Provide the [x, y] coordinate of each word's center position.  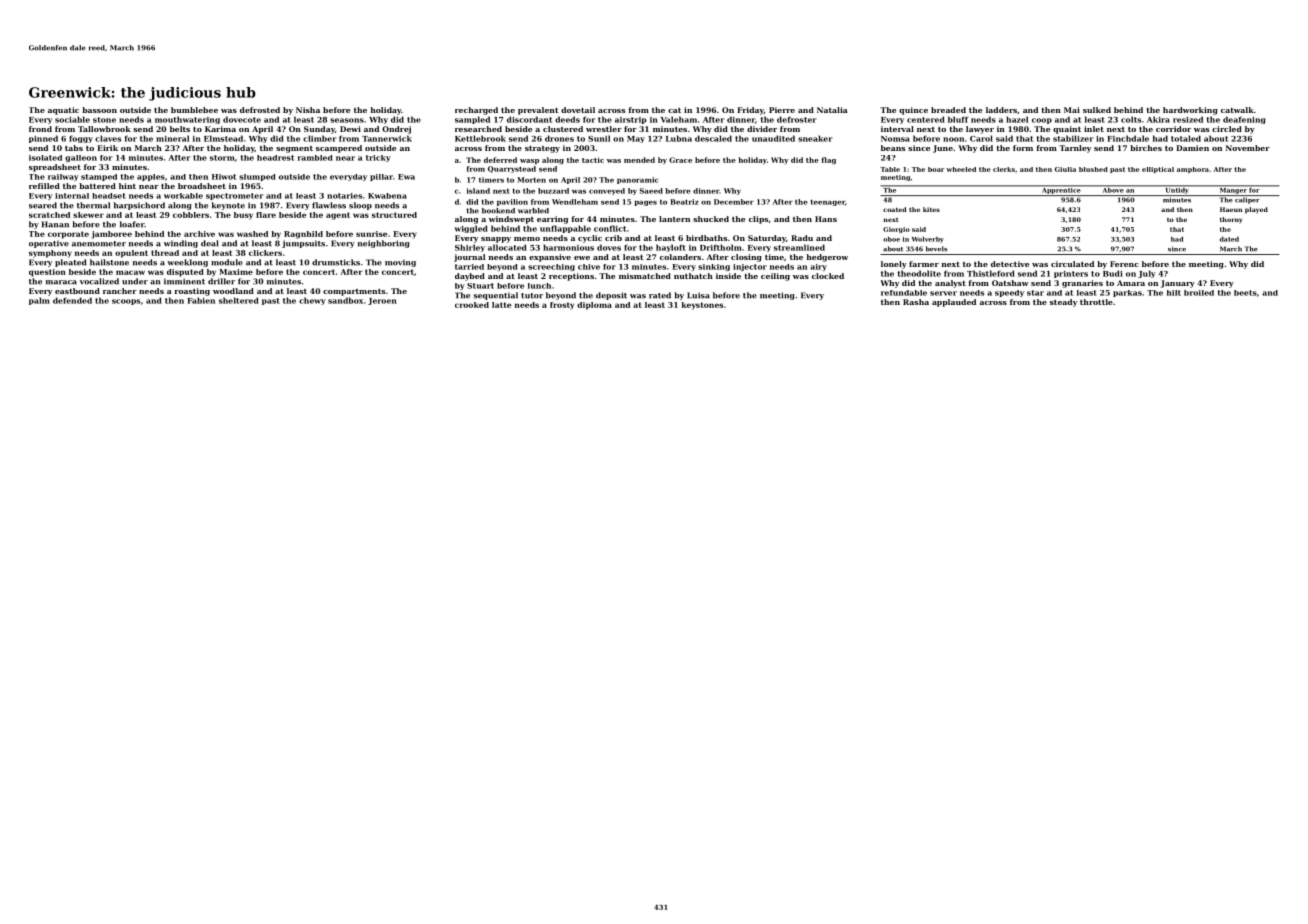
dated [1229, 239]
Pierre [782, 110]
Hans [826, 219]
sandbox [345, 300]
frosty [562, 306]
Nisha [308, 110]
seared [43, 205]
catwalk [1237, 110]
